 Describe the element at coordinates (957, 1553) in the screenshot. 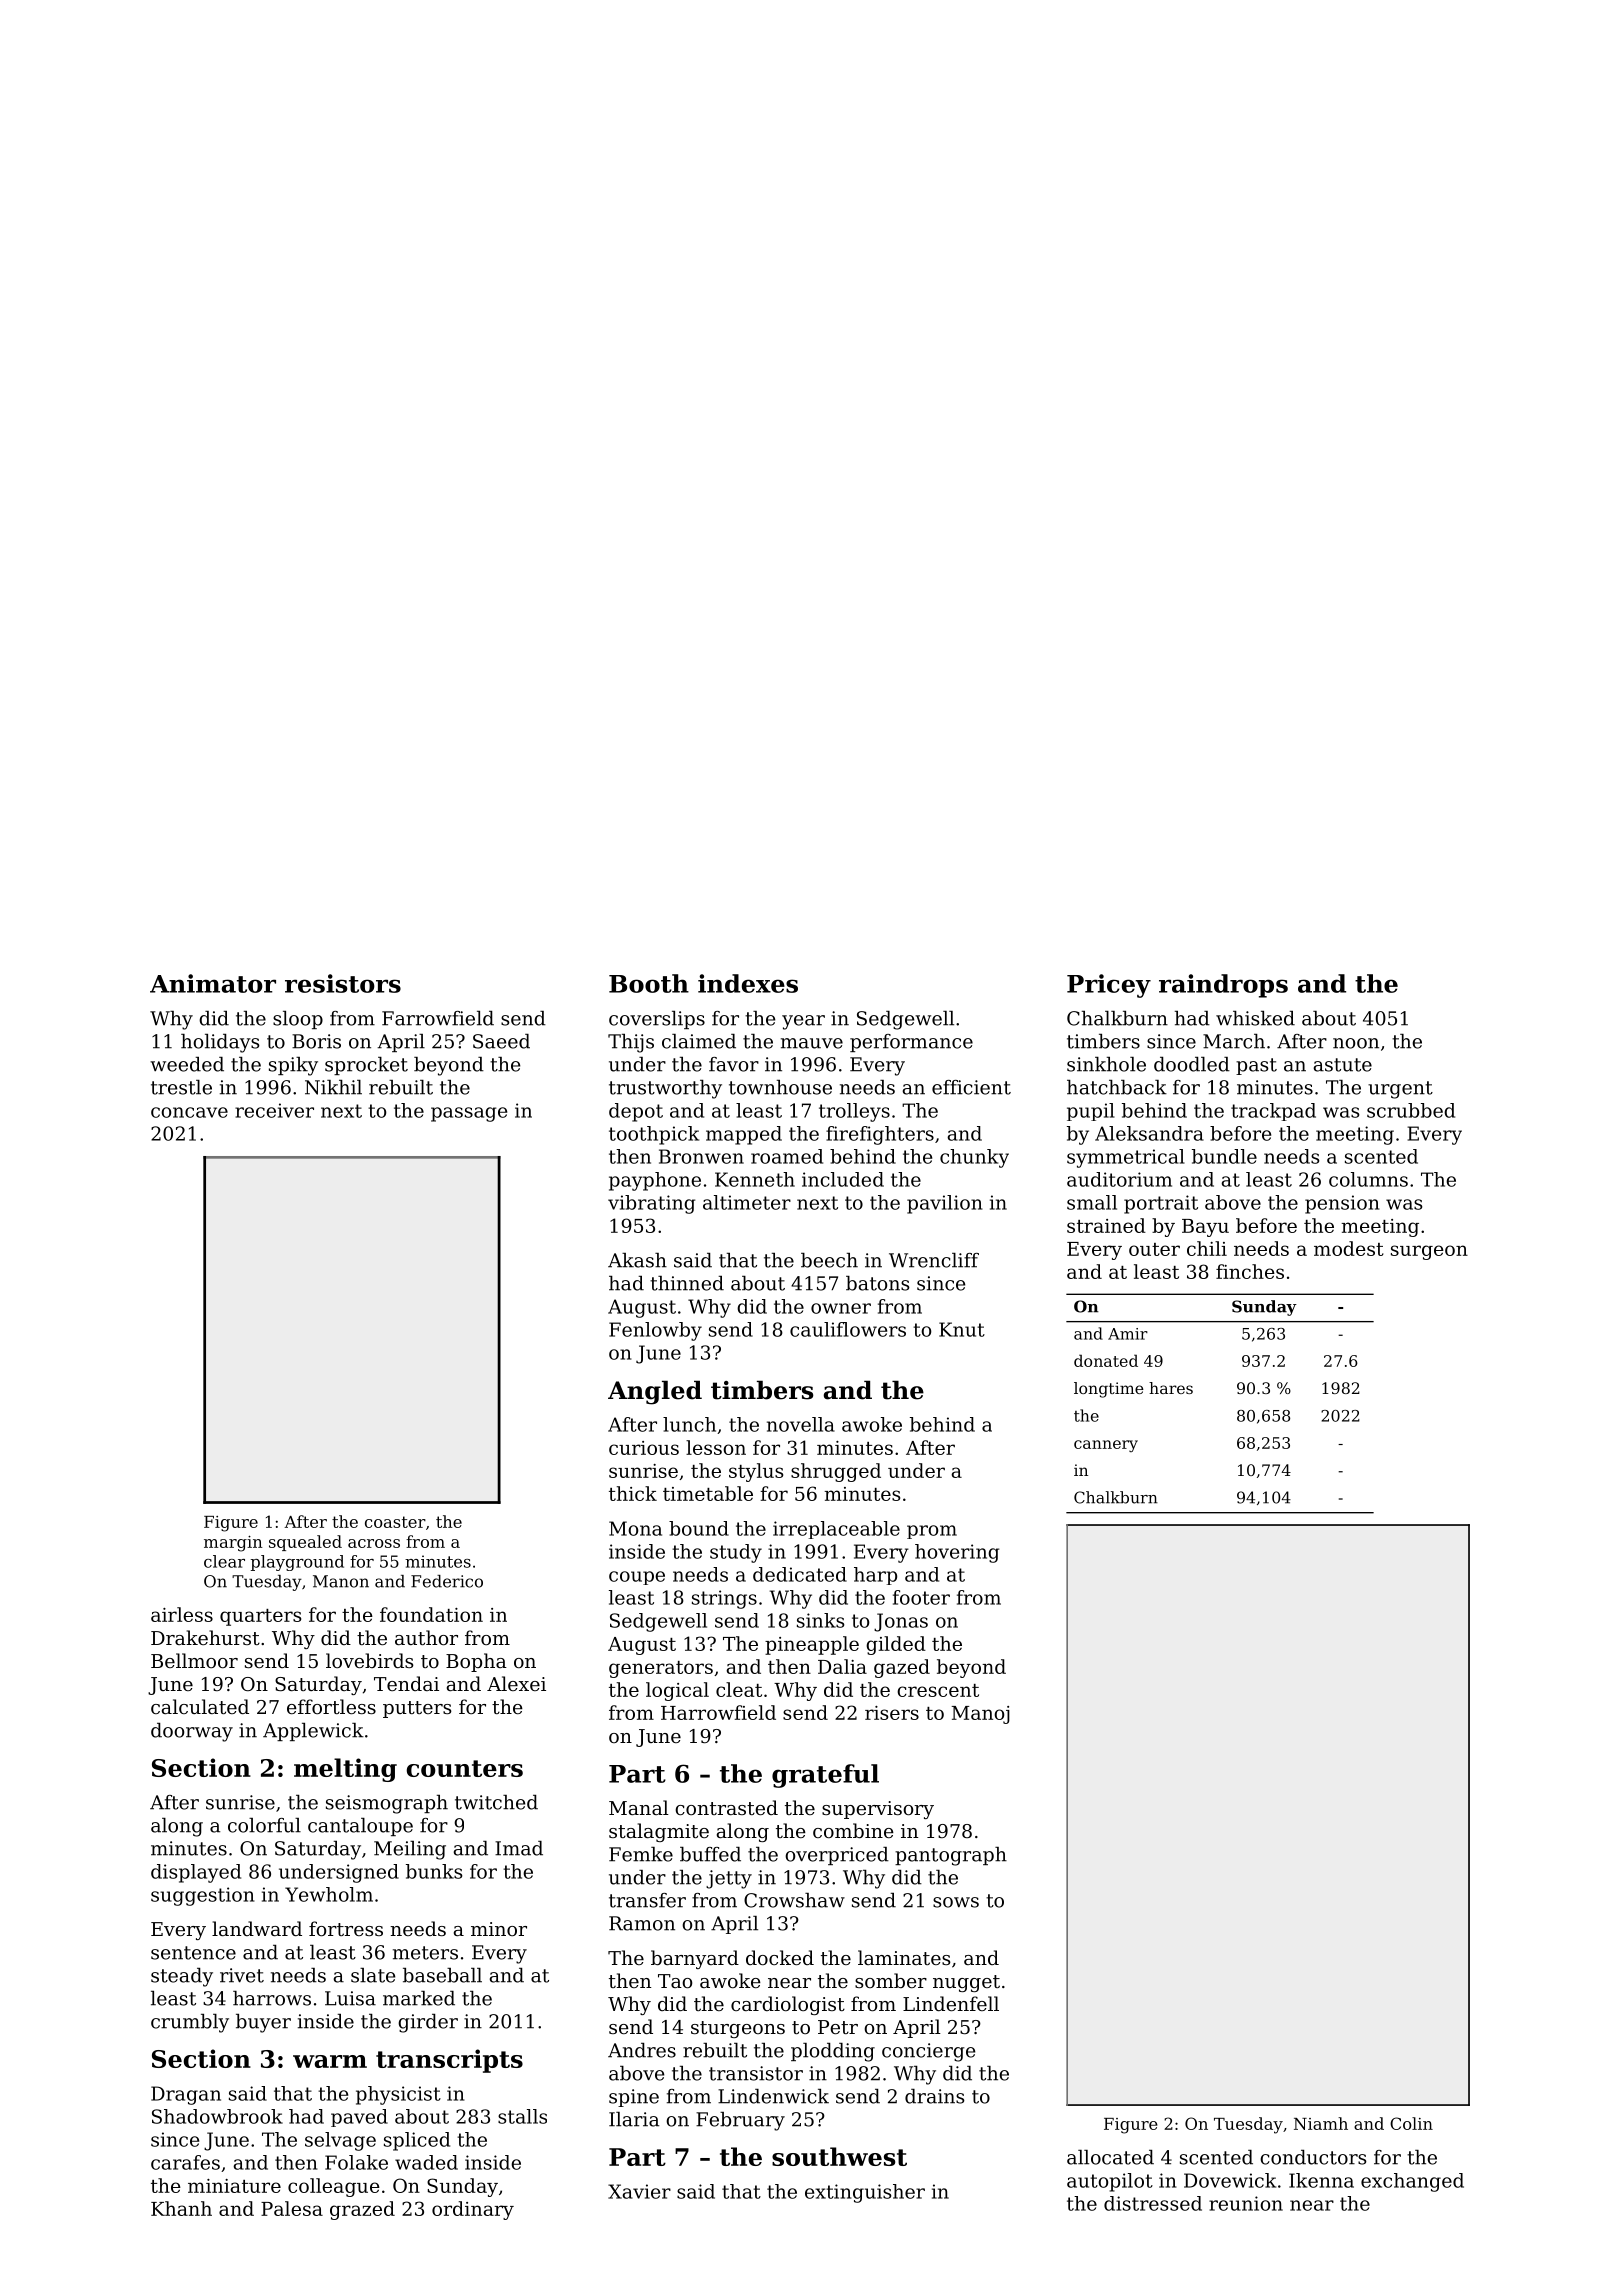

I see `hovering` at that location.
